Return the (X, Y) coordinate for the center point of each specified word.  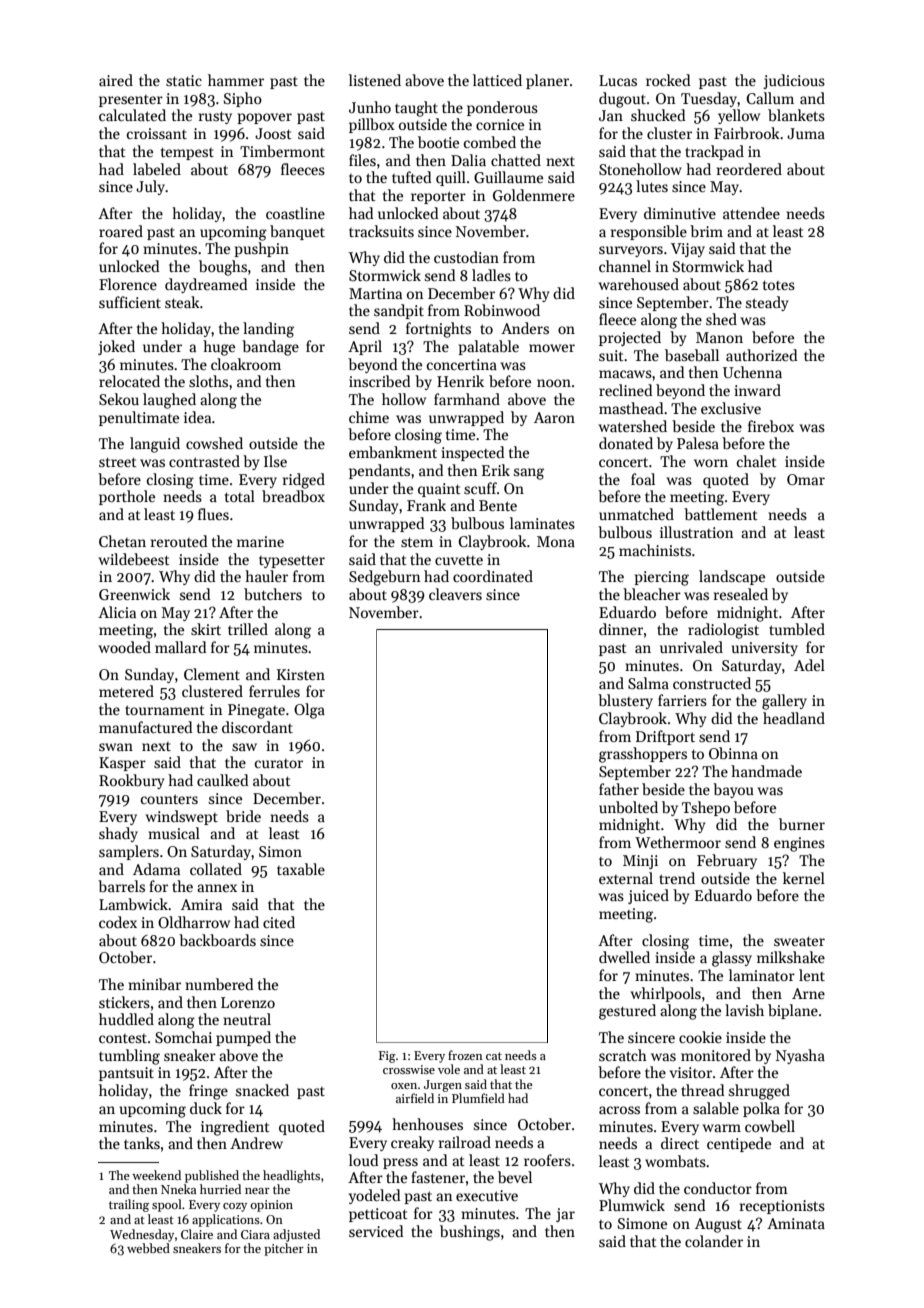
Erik (496, 470)
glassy (732, 959)
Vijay (688, 250)
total (240, 496)
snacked (262, 1090)
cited (279, 922)
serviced (376, 1231)
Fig (387, 1057)
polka (761, 1109)
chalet (757, 461)
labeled (157, 169)
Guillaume (508, 177)
